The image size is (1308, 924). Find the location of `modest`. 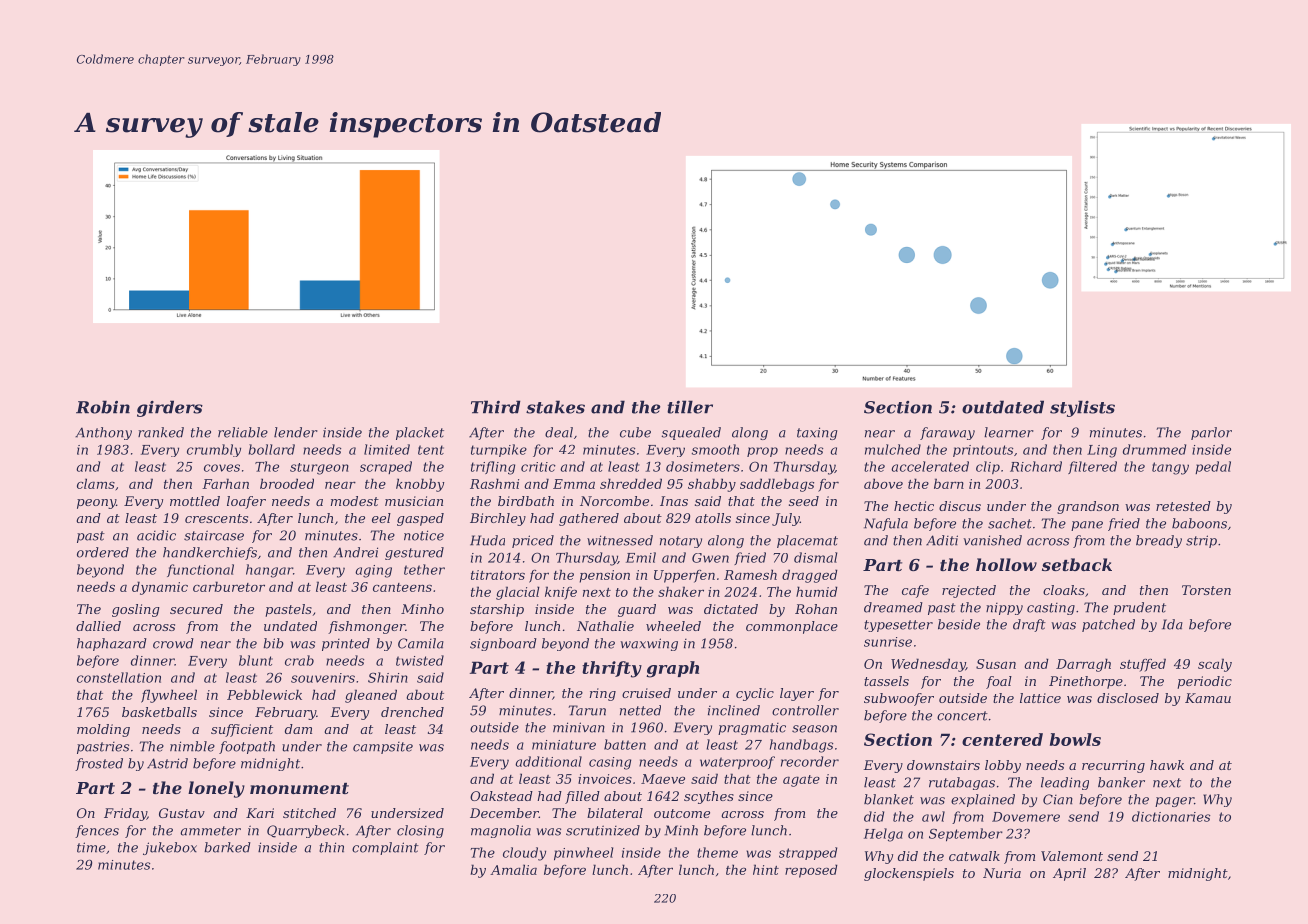

modest is located at coordinates (355, 501).
